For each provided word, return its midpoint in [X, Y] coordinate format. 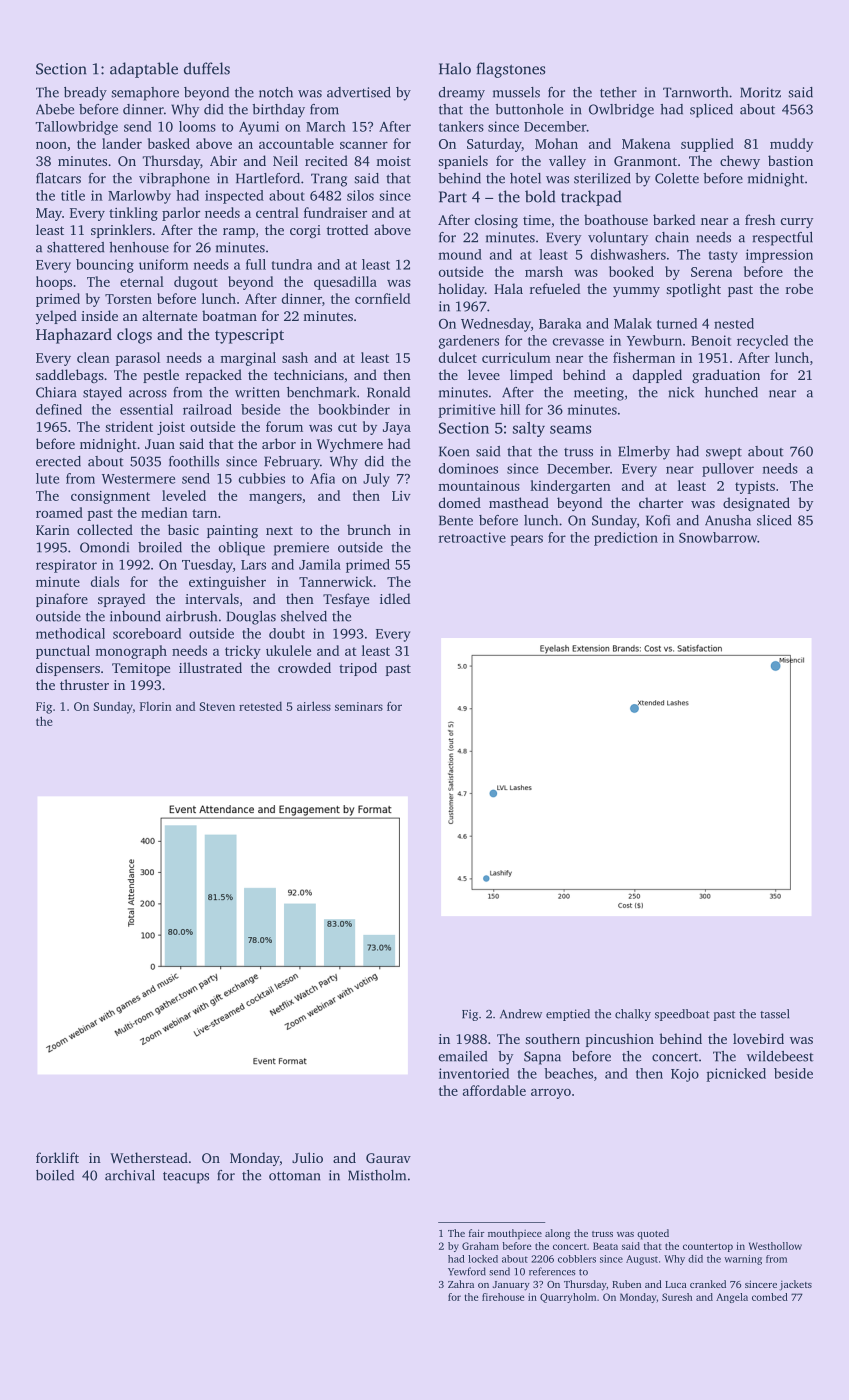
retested [260, 706]
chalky [633, 1015]
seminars [359, 706]
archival [130, 1175]
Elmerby [644, 453]
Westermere [138, 479]
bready [85, 94]
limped [531, 376]
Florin [156, 706]
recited [326, 160]
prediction [626, 539]
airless [314, 706]
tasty [723, 257]
